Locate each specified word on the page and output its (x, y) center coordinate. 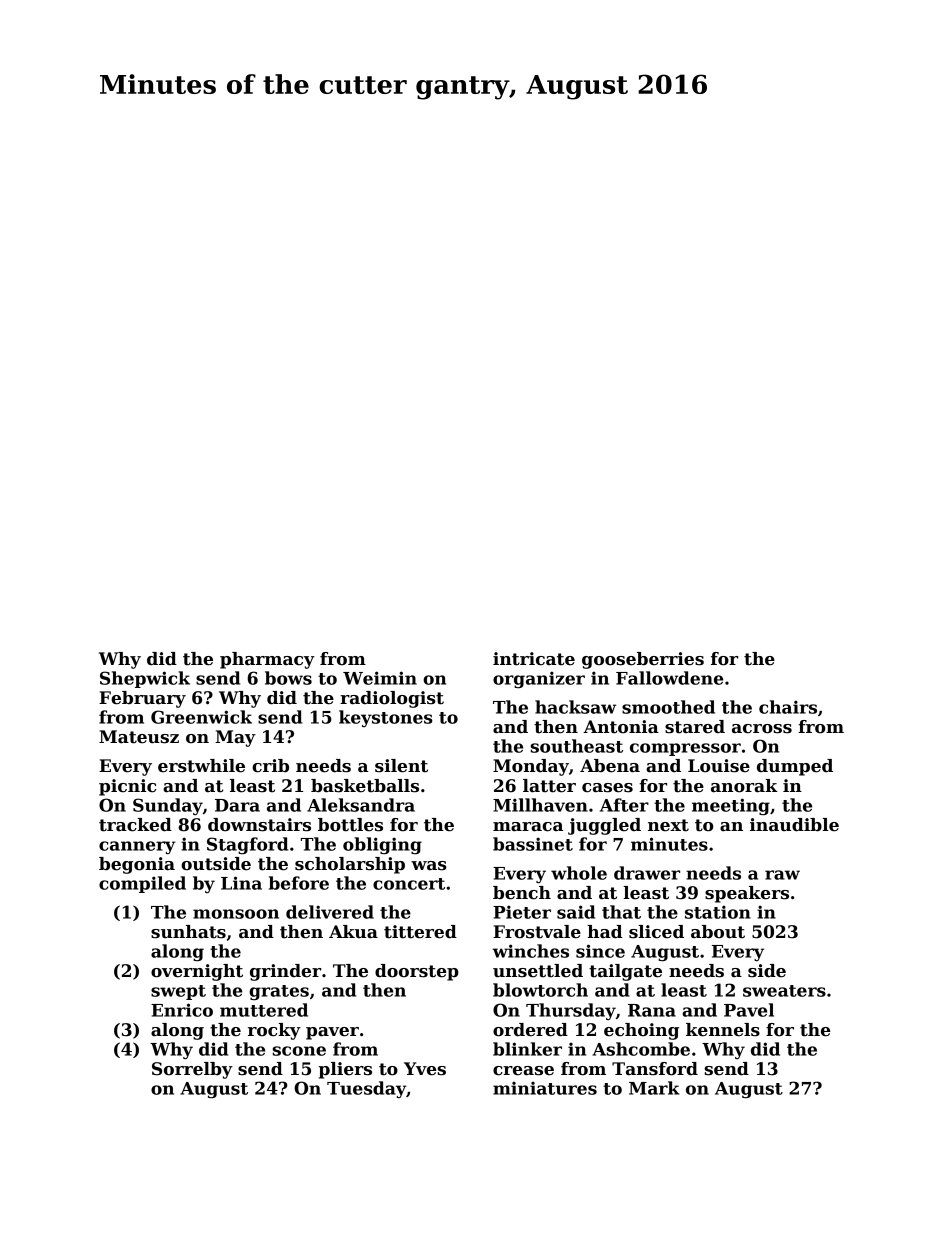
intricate (534, 659)
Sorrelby (192, 1070)
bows (288, 678)
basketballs (365, 786)
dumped (795, 767)
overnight (197, 972)
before (299, 883)
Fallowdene (669, 678)
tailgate (625, 972)
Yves (425, 1069)
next (668, 825)
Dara (237, 805)
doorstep (417, 972)
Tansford (655, 1069)
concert (409, 884)
